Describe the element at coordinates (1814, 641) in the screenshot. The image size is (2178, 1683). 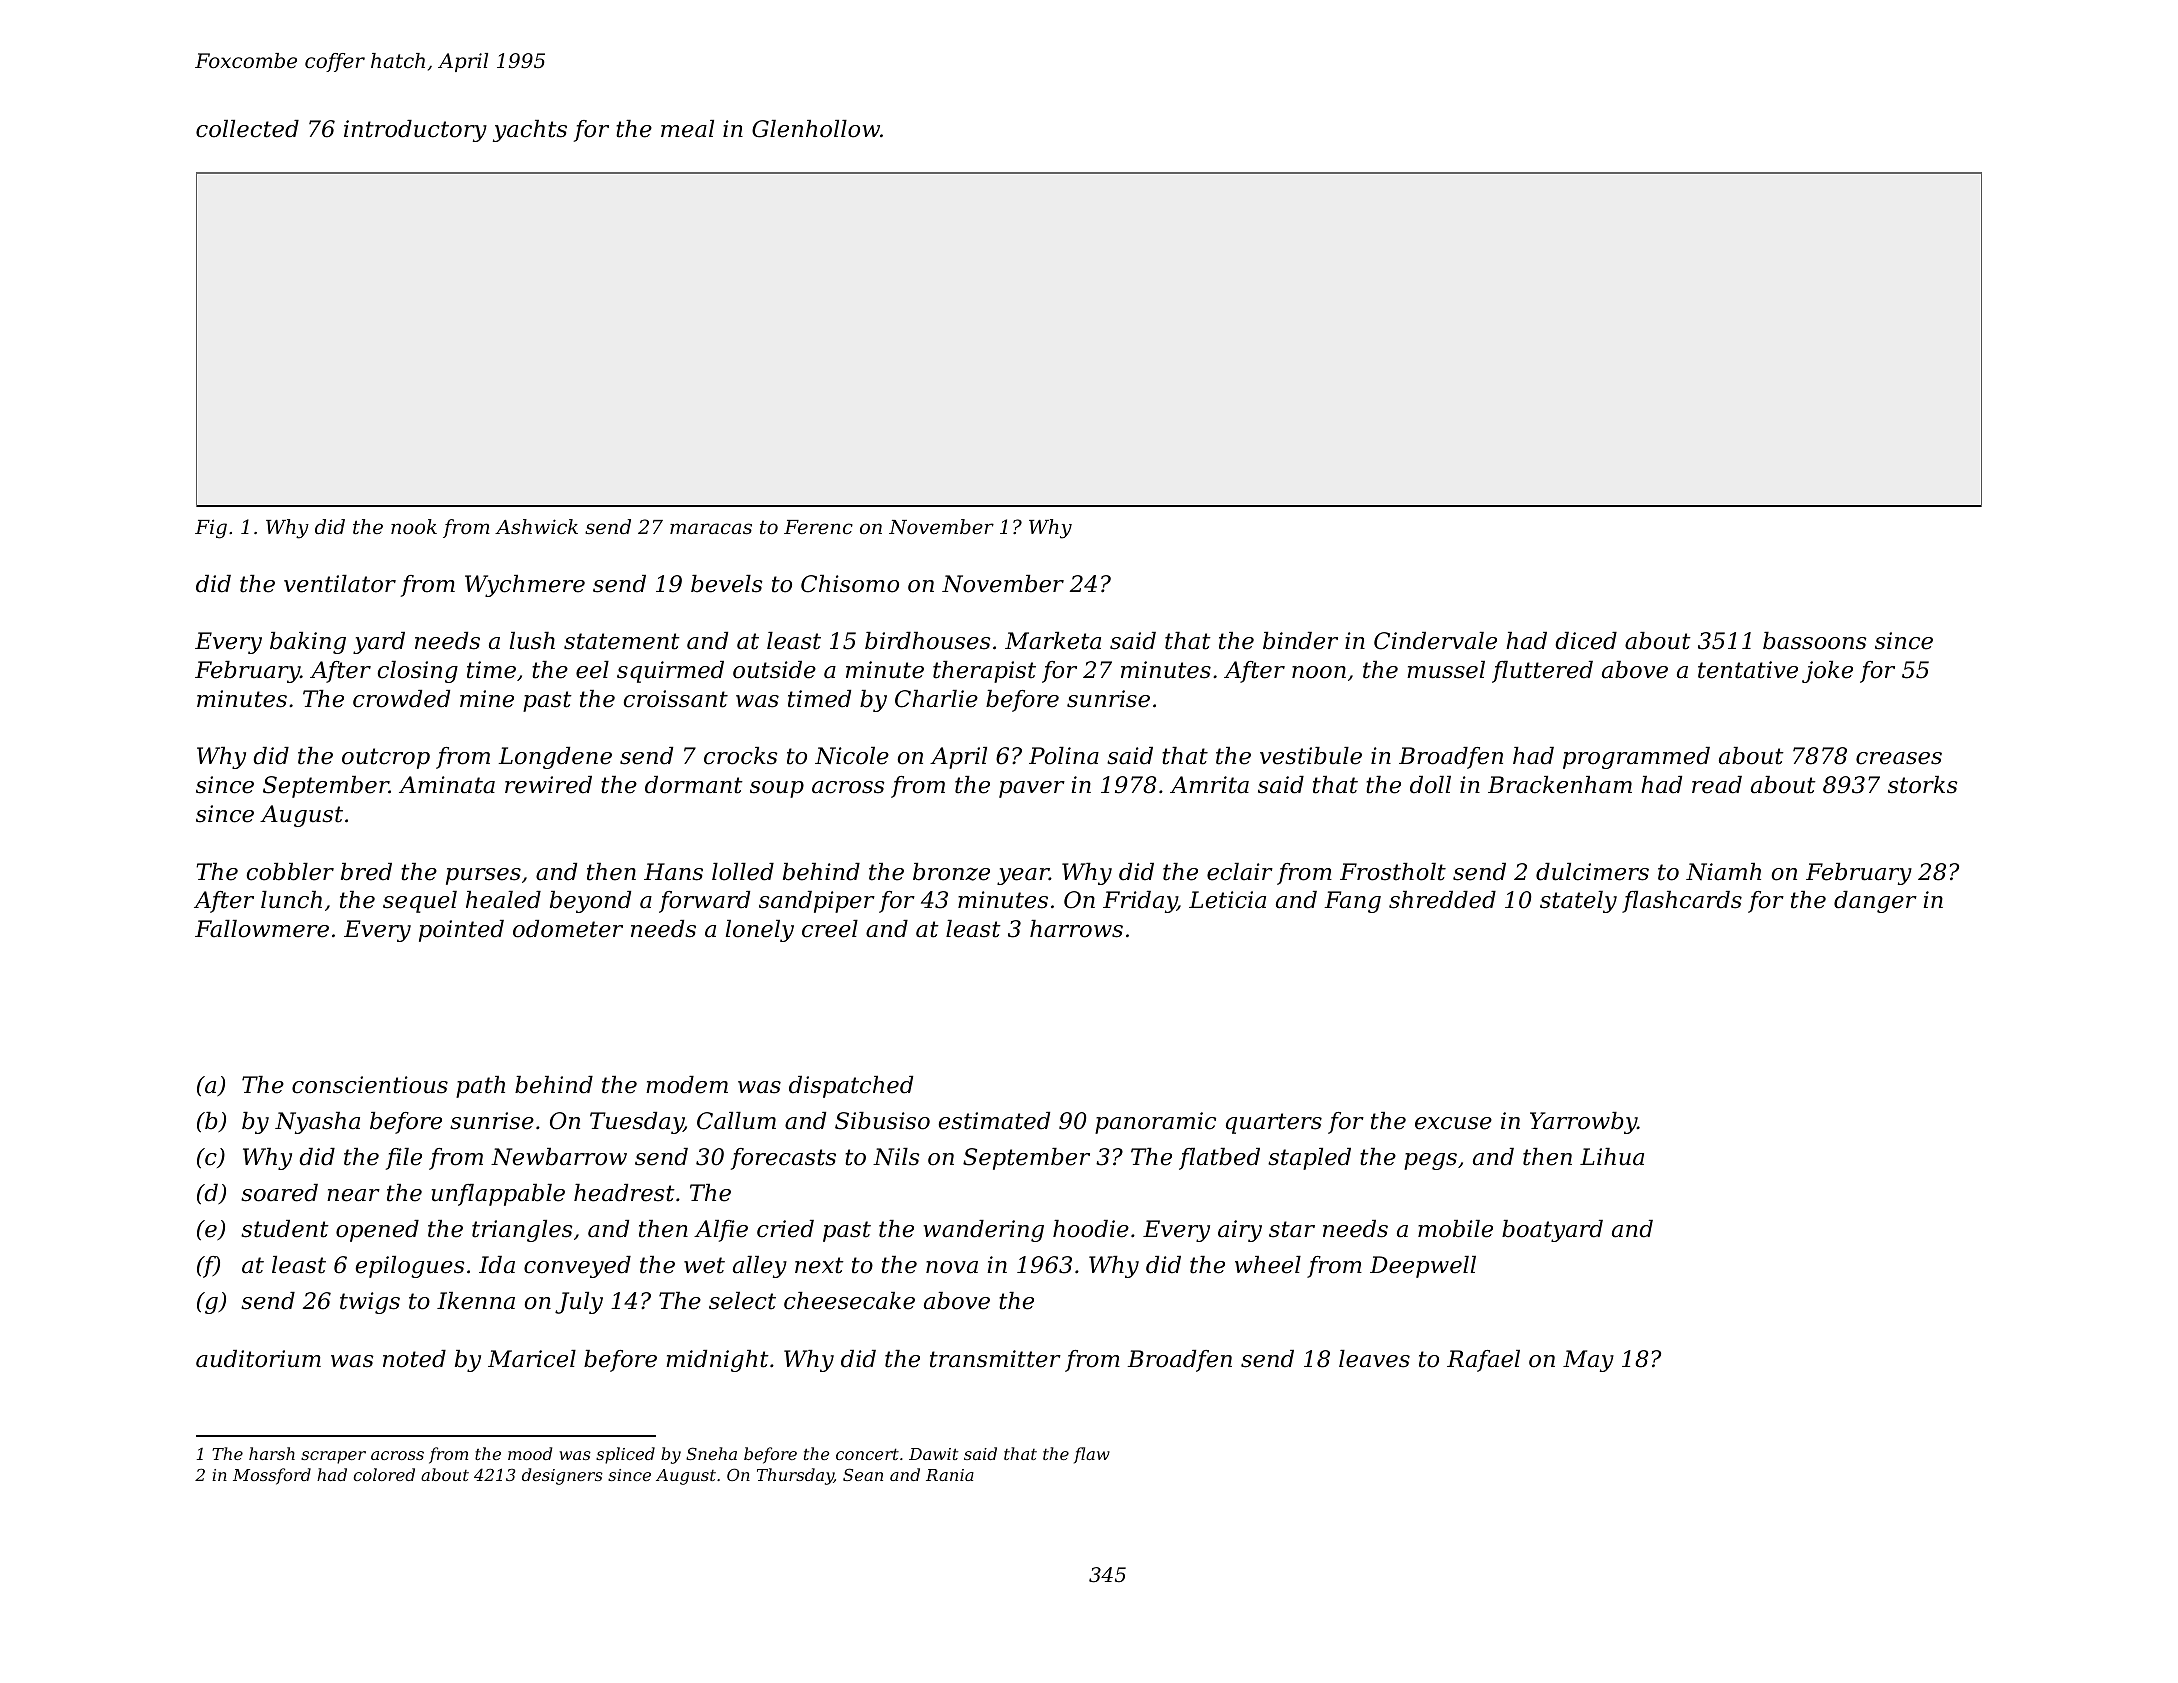
I see `bassoons` at that location.
